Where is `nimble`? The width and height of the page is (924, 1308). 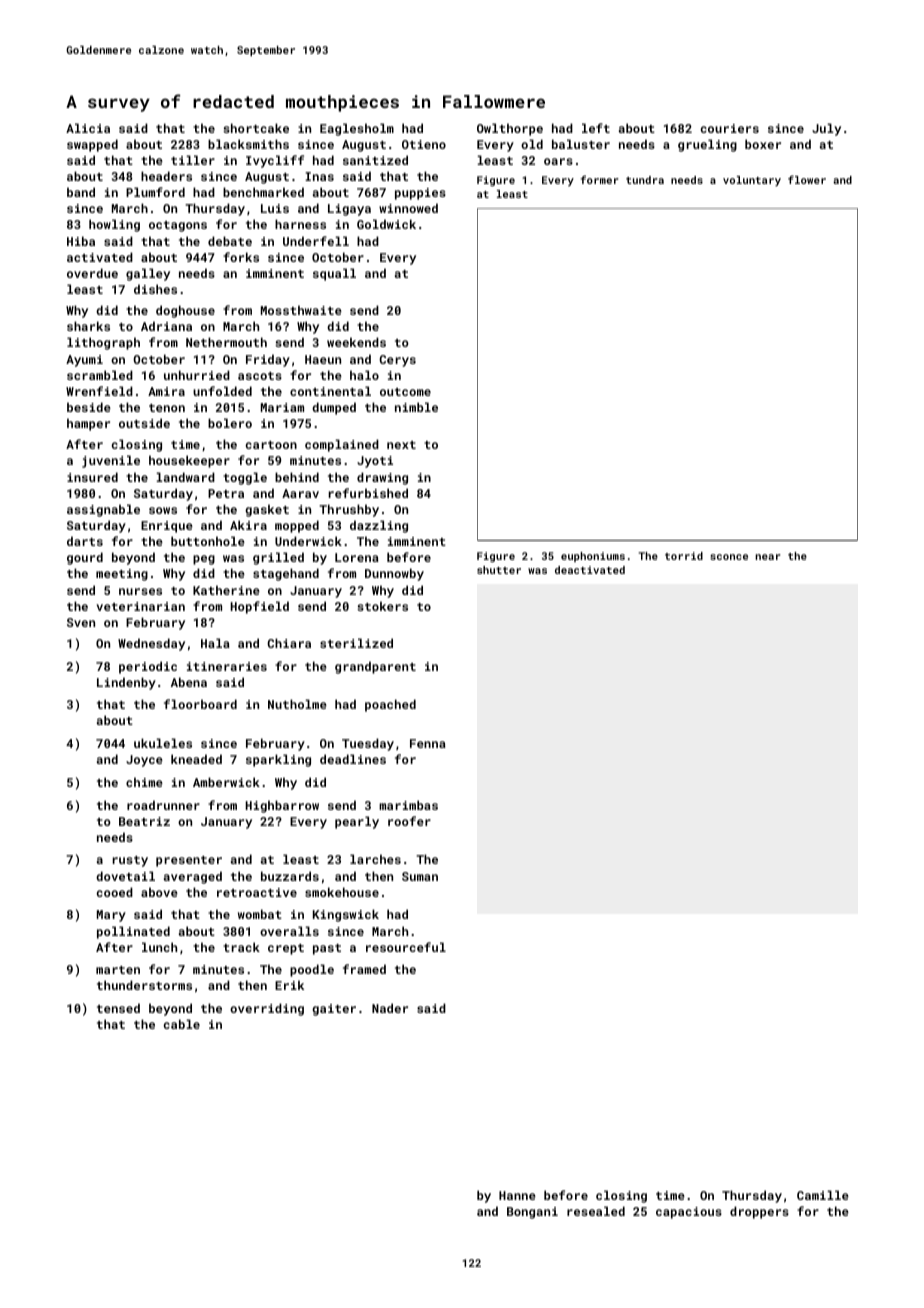
nimble is located at coordinates (416, 407).
